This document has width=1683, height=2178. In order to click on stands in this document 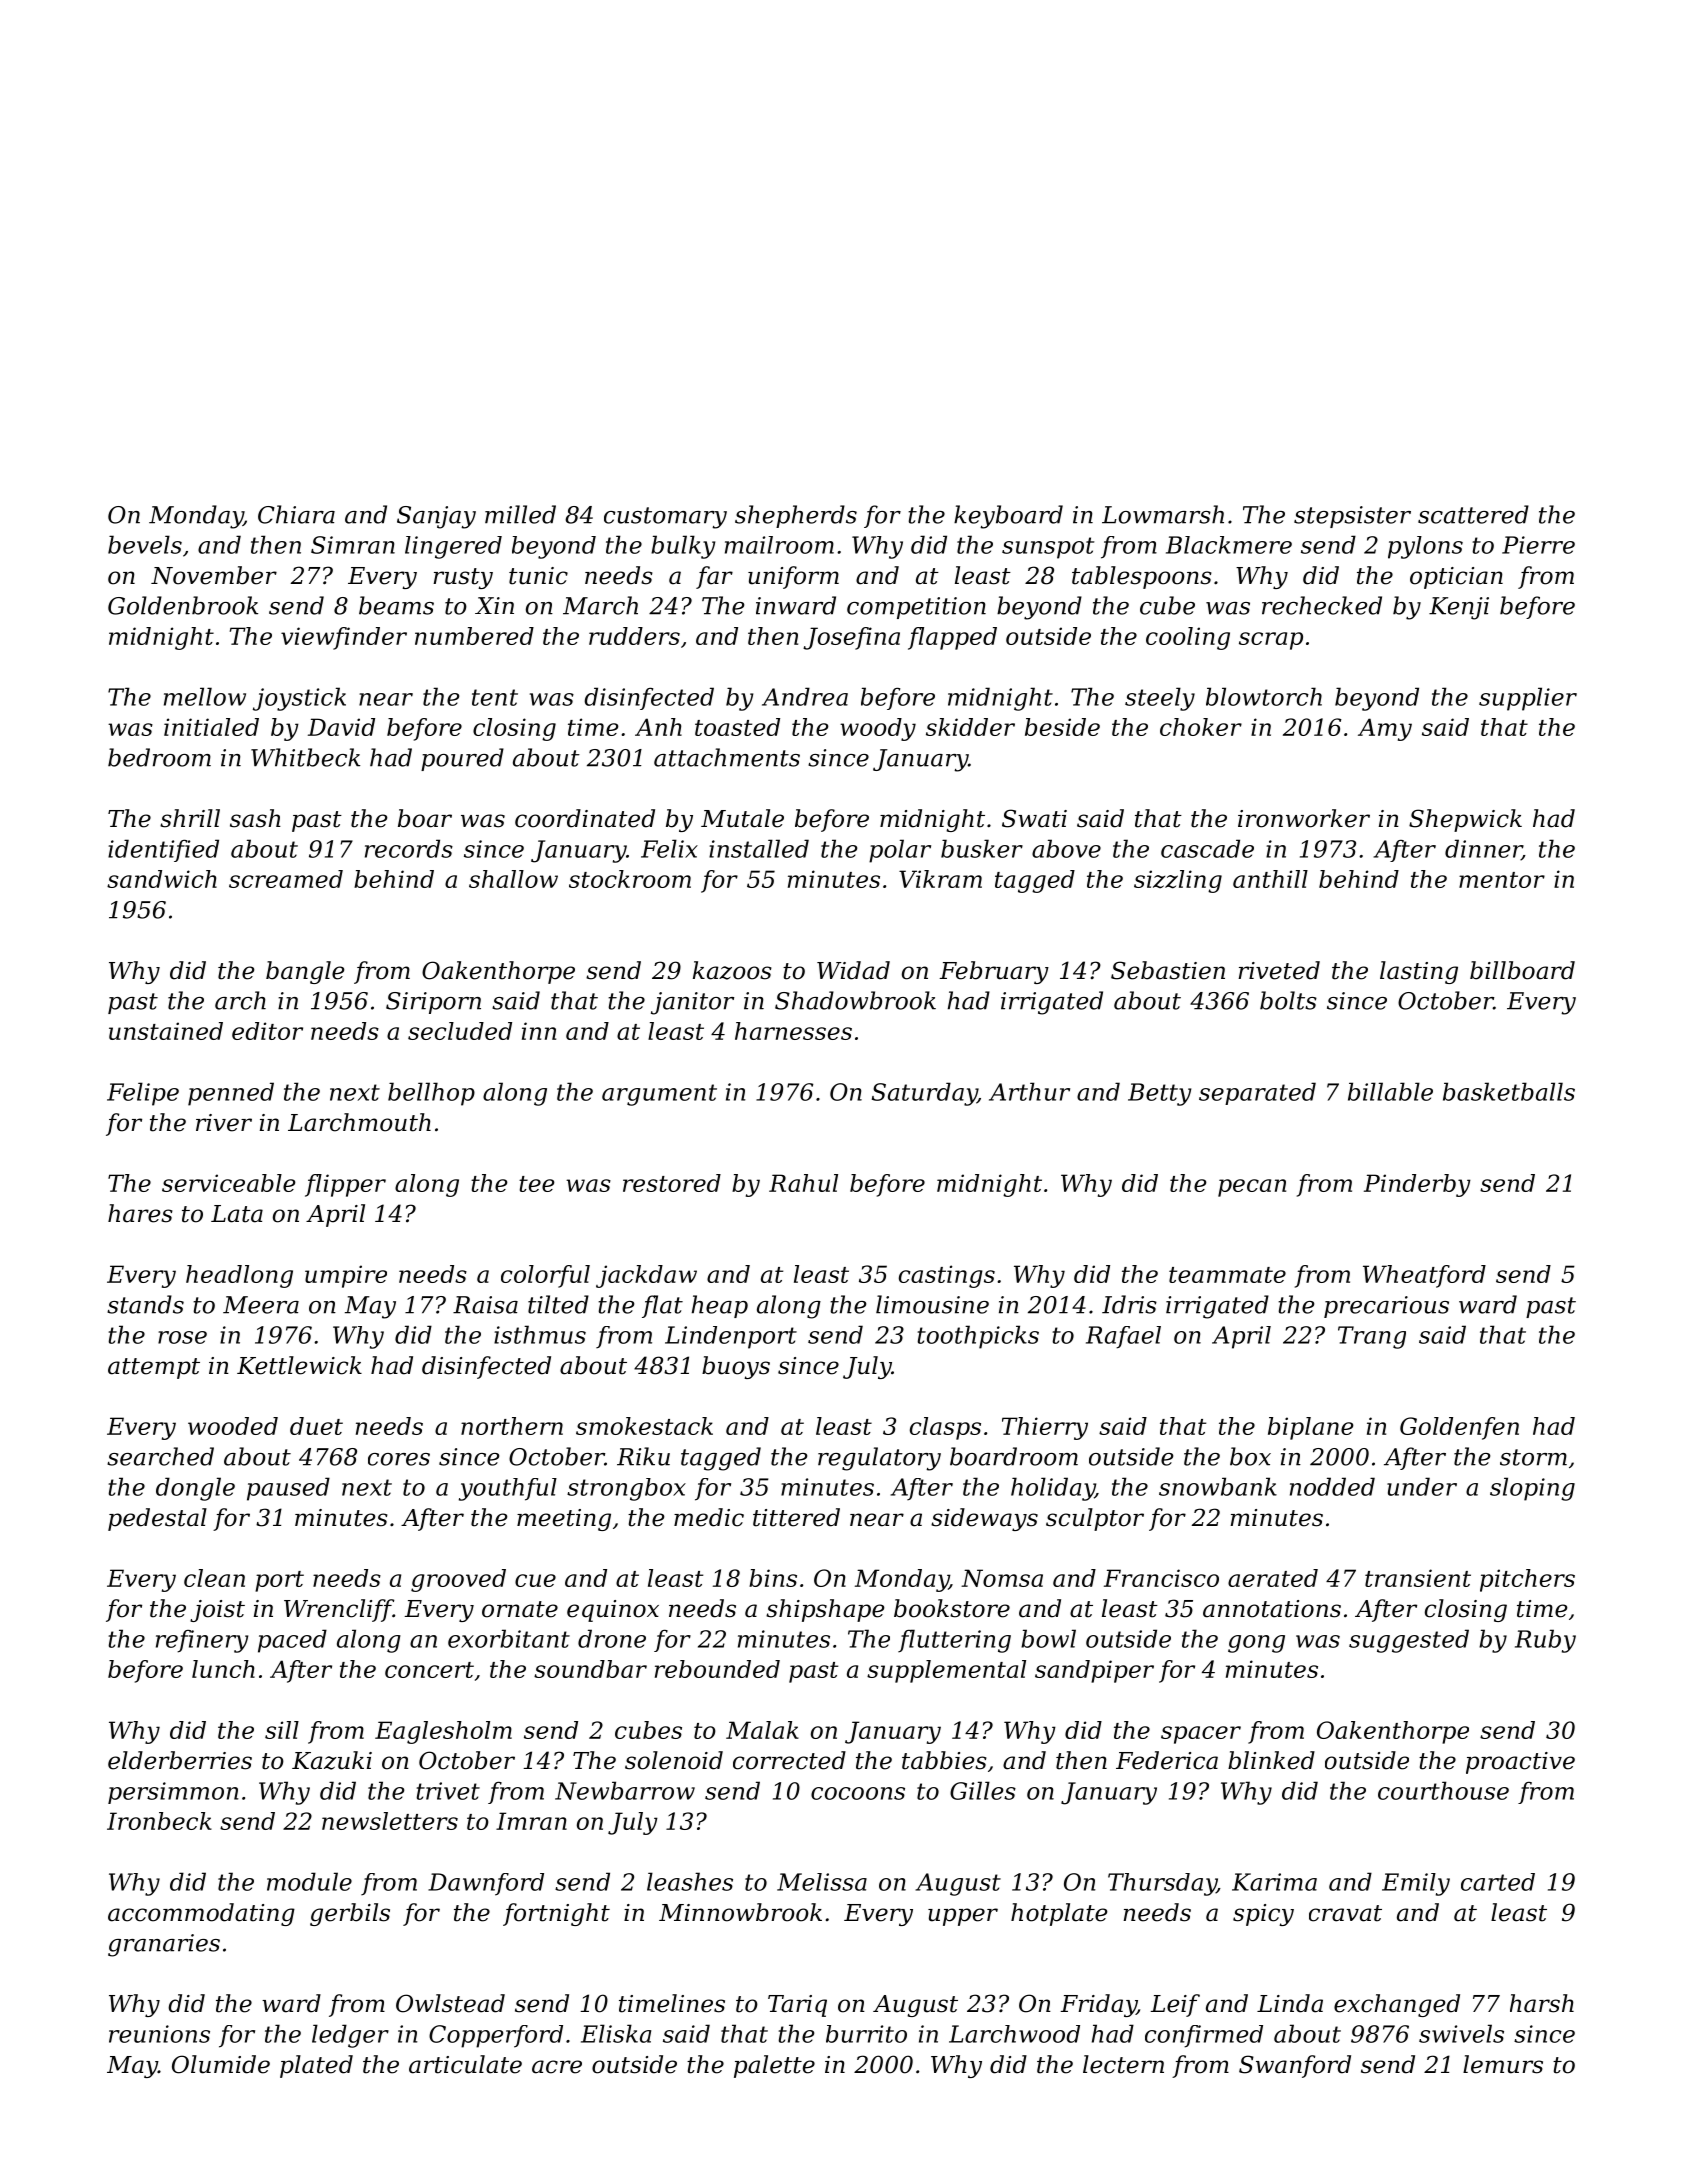, I will do `click(145, 1304)`.
